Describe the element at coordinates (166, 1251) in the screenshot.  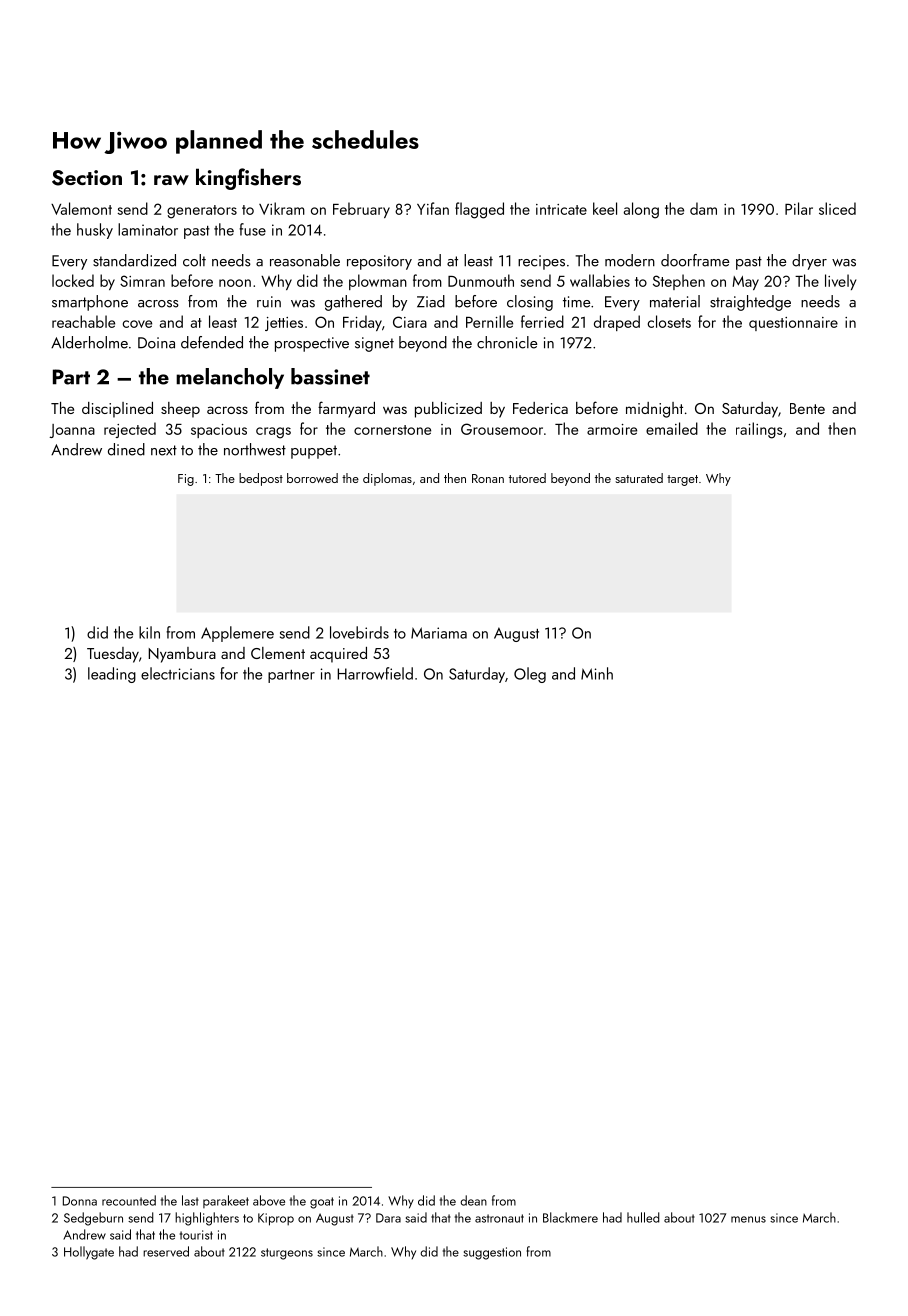
I see `reserved` at that location.
